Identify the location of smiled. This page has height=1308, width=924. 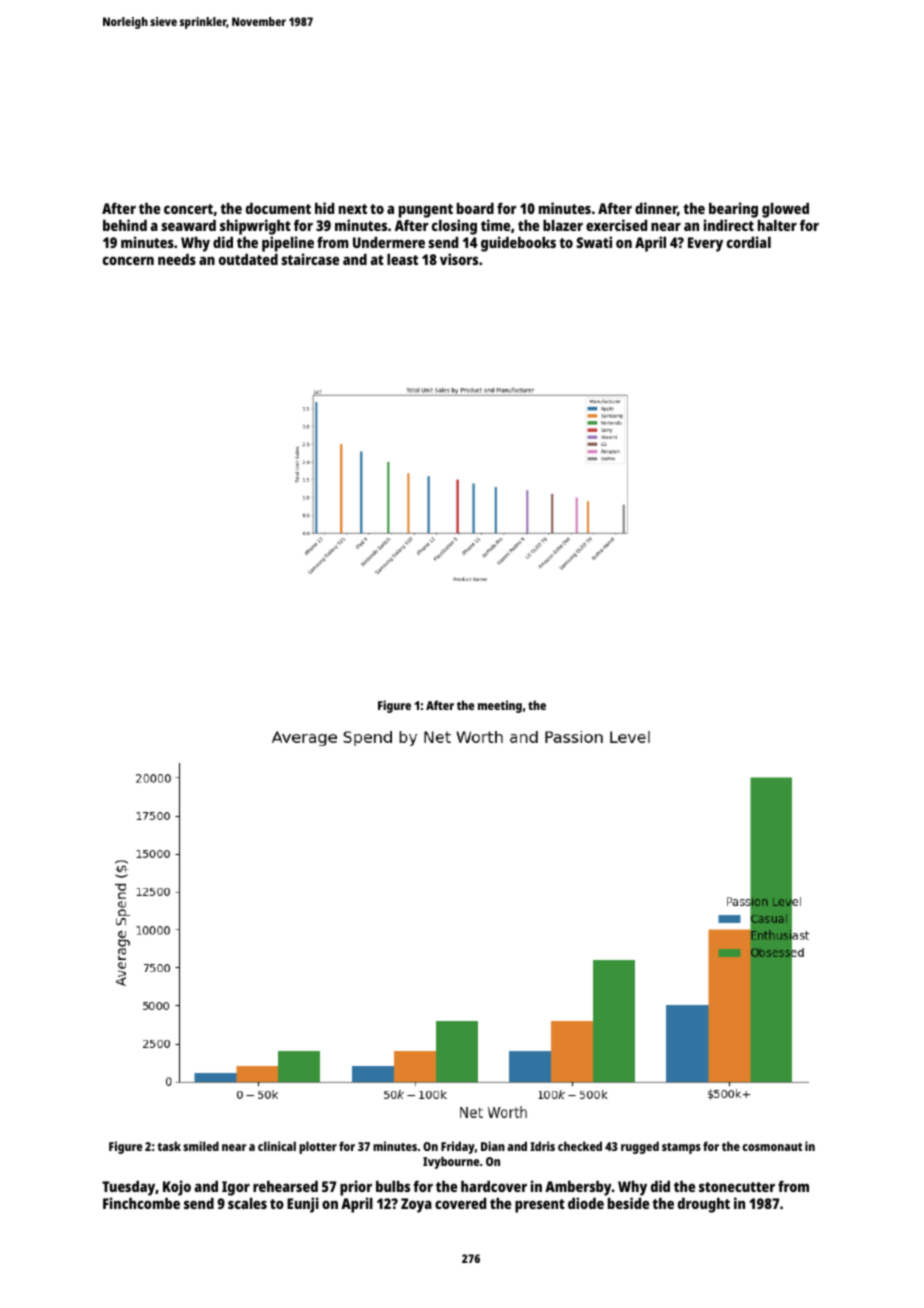
(201, 1146).
